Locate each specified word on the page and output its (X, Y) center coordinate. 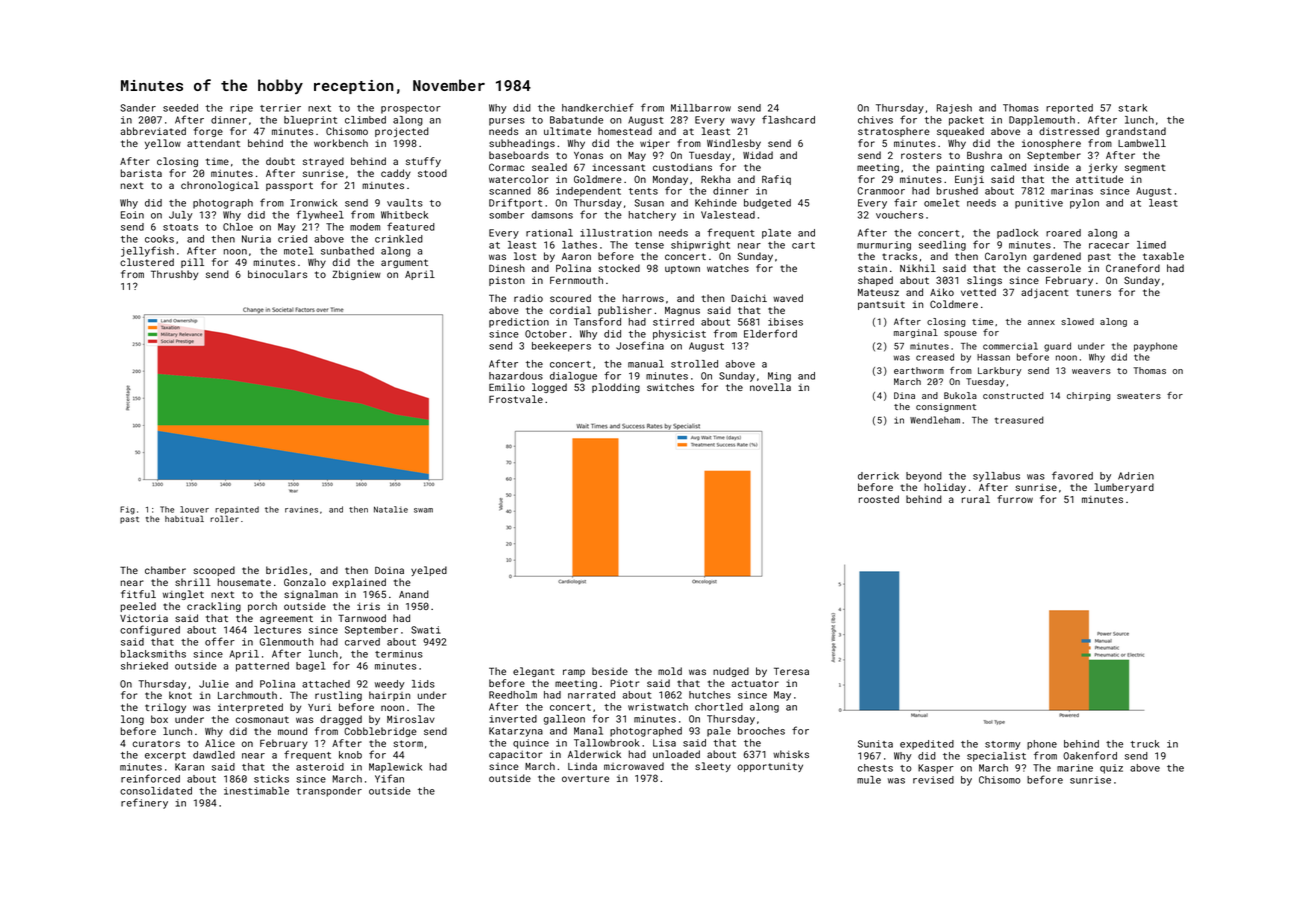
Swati (426, 630)
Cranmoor (881, 191)
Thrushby (174, 275)
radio (528, 298)
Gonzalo (305, 582)
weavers (1091, 371)
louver (194, 509)
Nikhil (918, 268)
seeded (180, 108)
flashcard (788, 119)
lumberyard (1124, 488)
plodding (616, 388)
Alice (220, 743)
